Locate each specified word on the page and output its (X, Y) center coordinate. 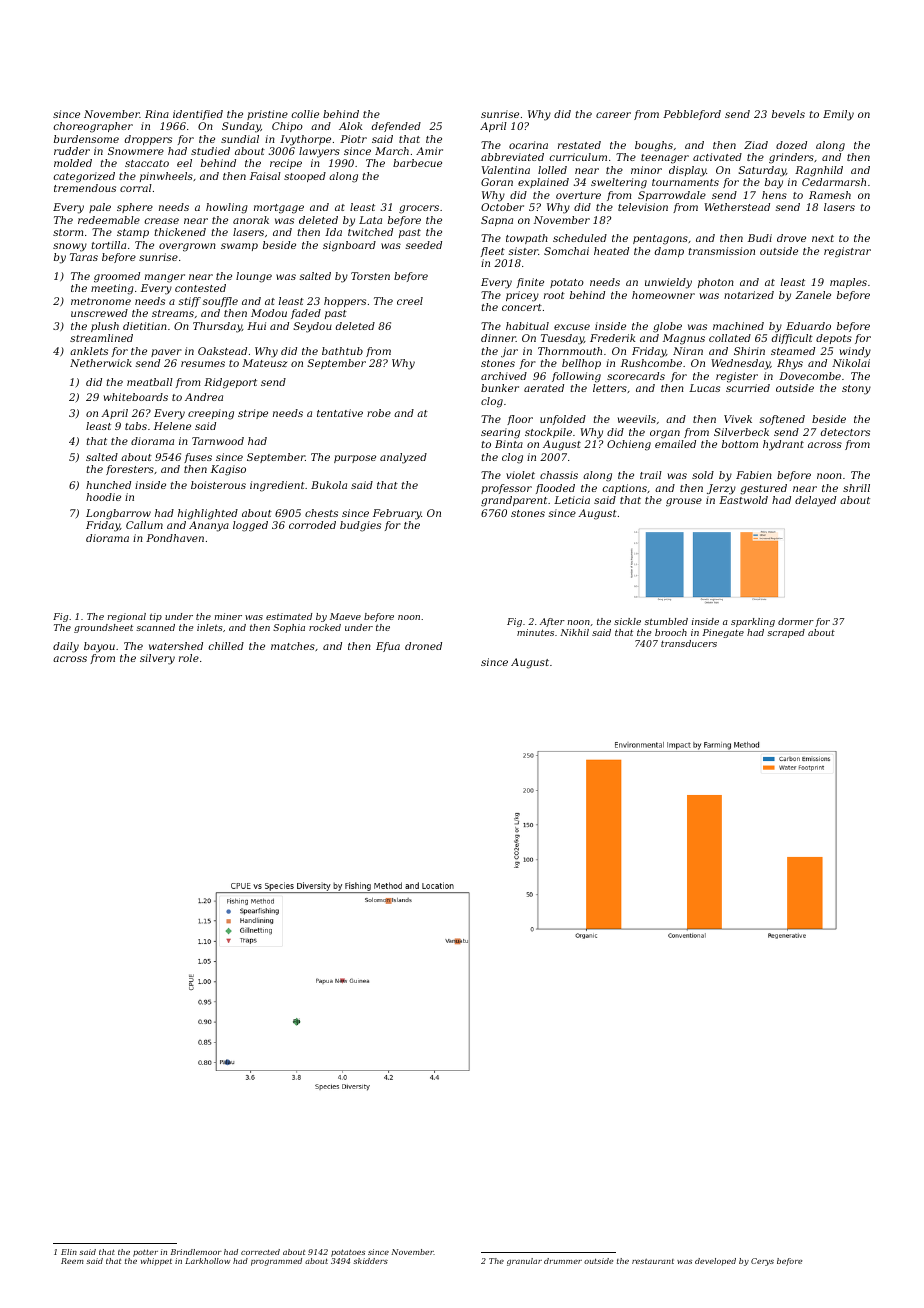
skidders (370, 1261)
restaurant (653, 1261)
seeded (423, 245)
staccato (147, 163)
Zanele (813, 295)
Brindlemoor (196, 1252)
